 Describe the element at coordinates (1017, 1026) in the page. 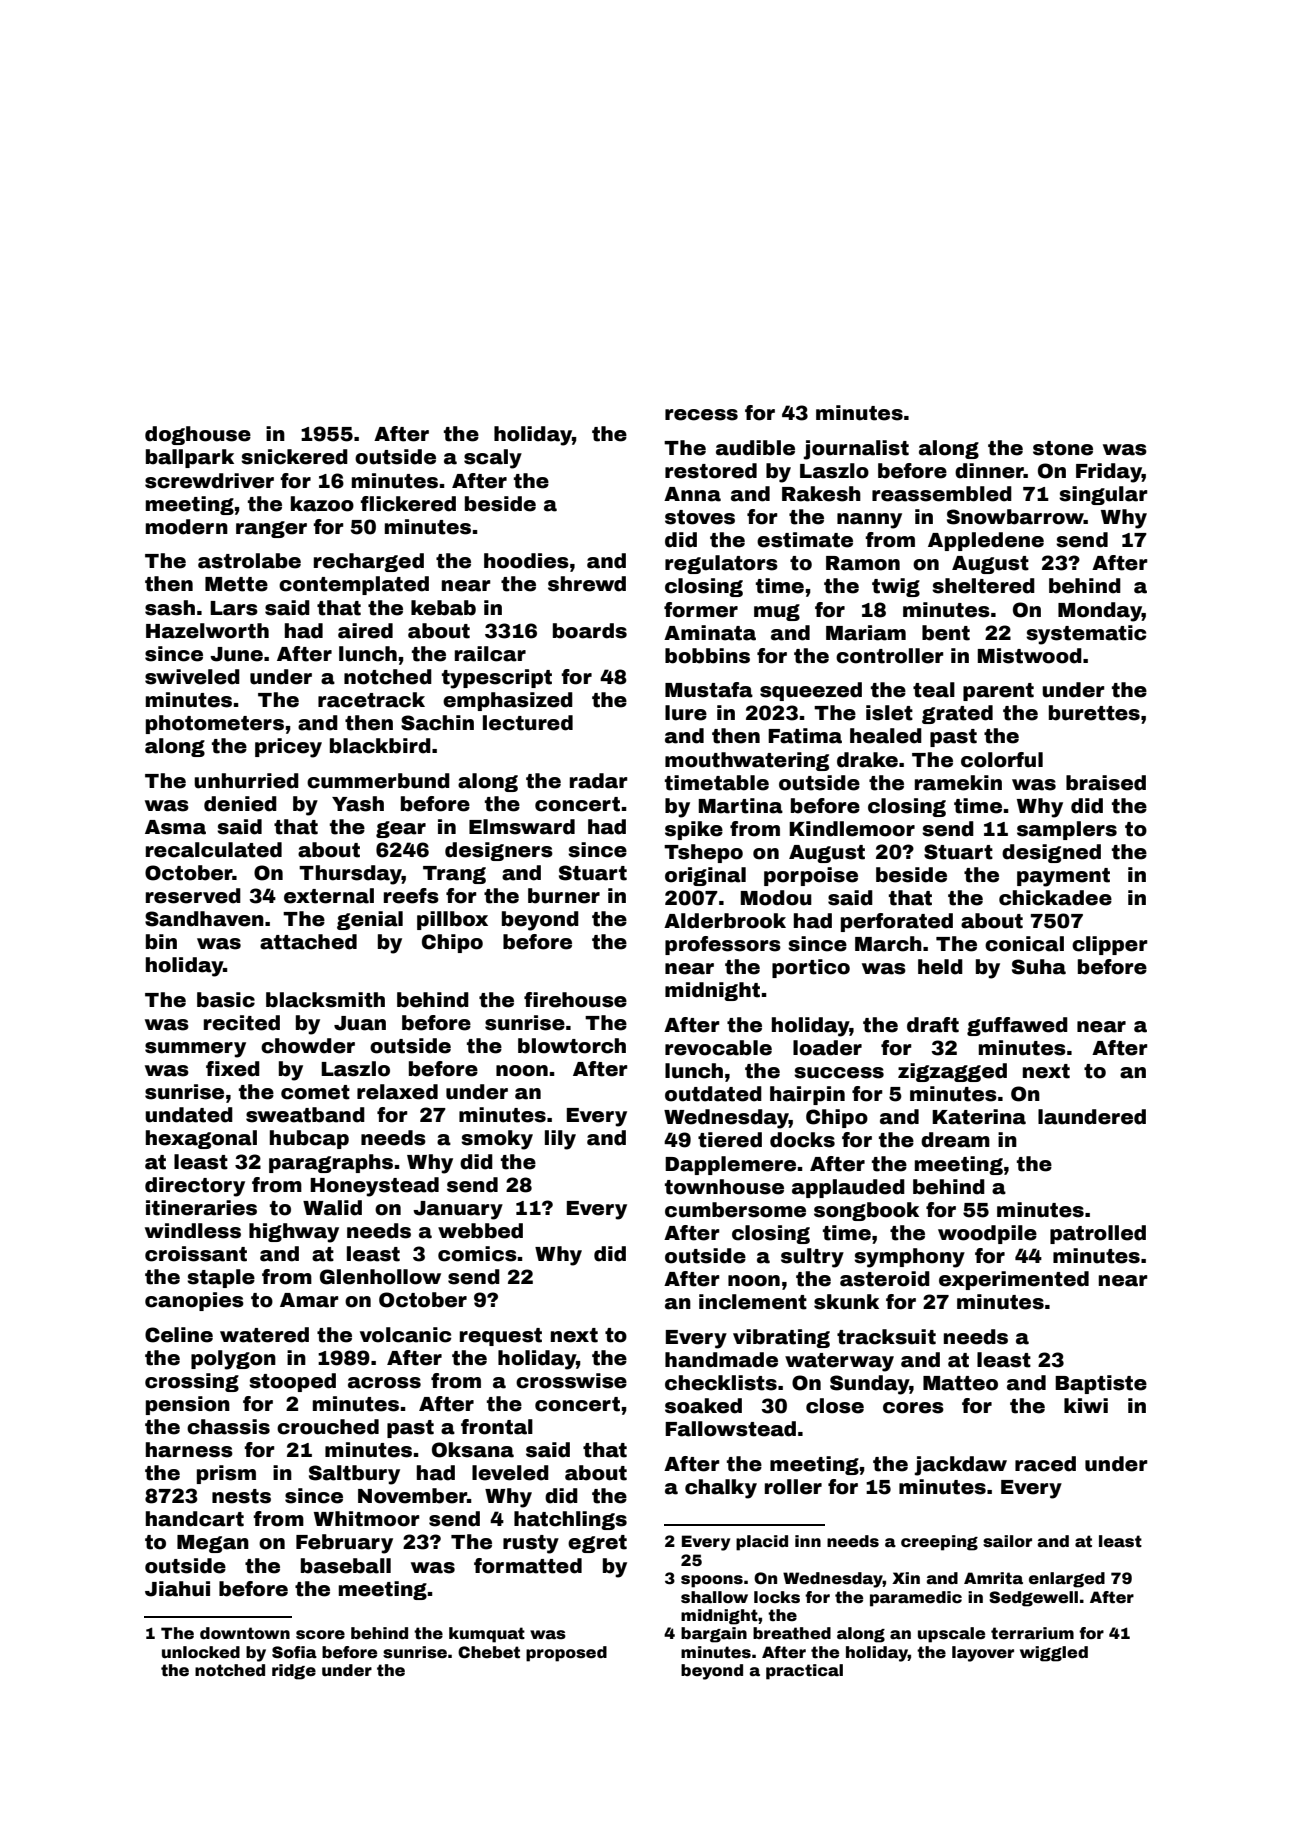

I see `guffawed` at that location.
